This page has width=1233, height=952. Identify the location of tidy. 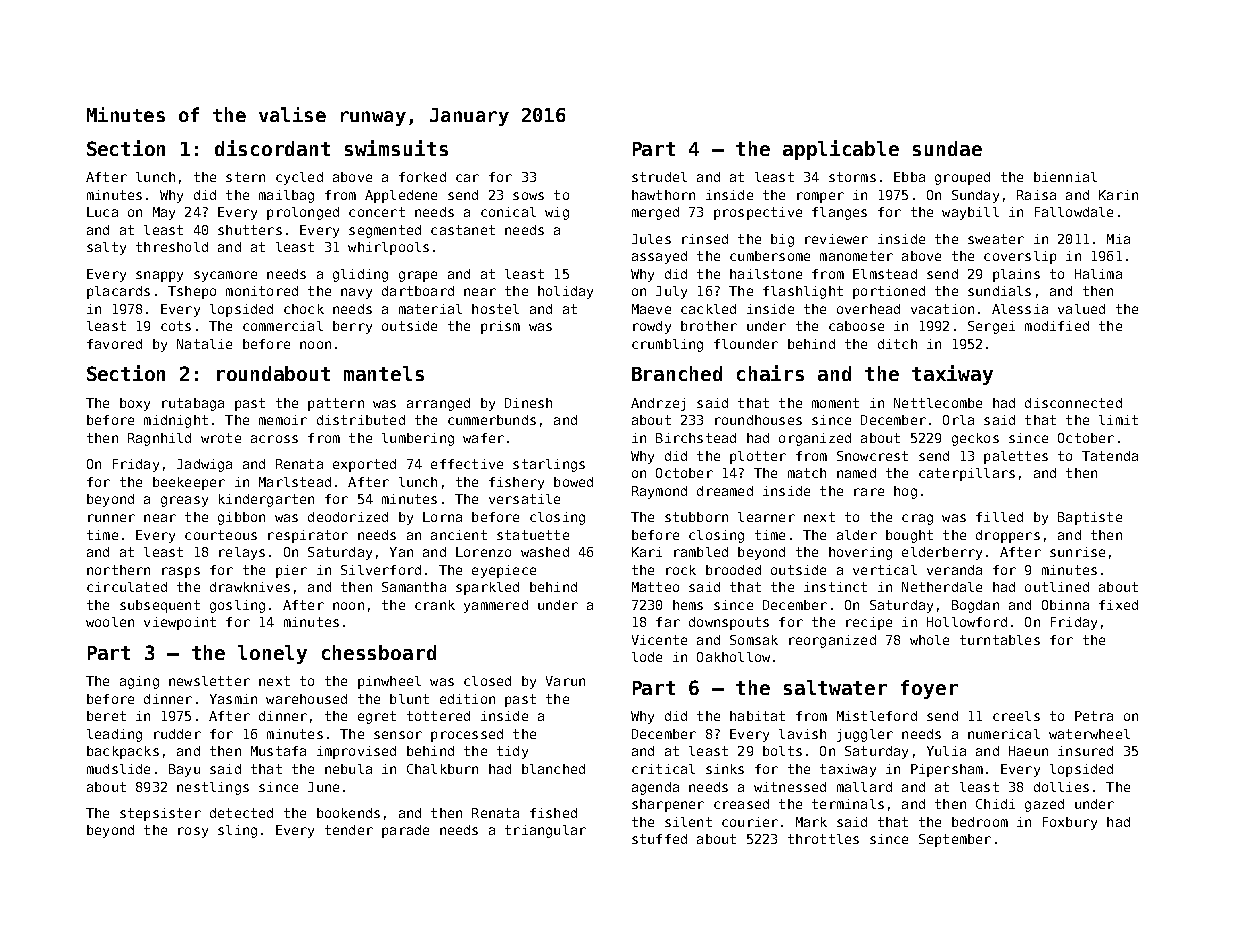
(512, 752).
